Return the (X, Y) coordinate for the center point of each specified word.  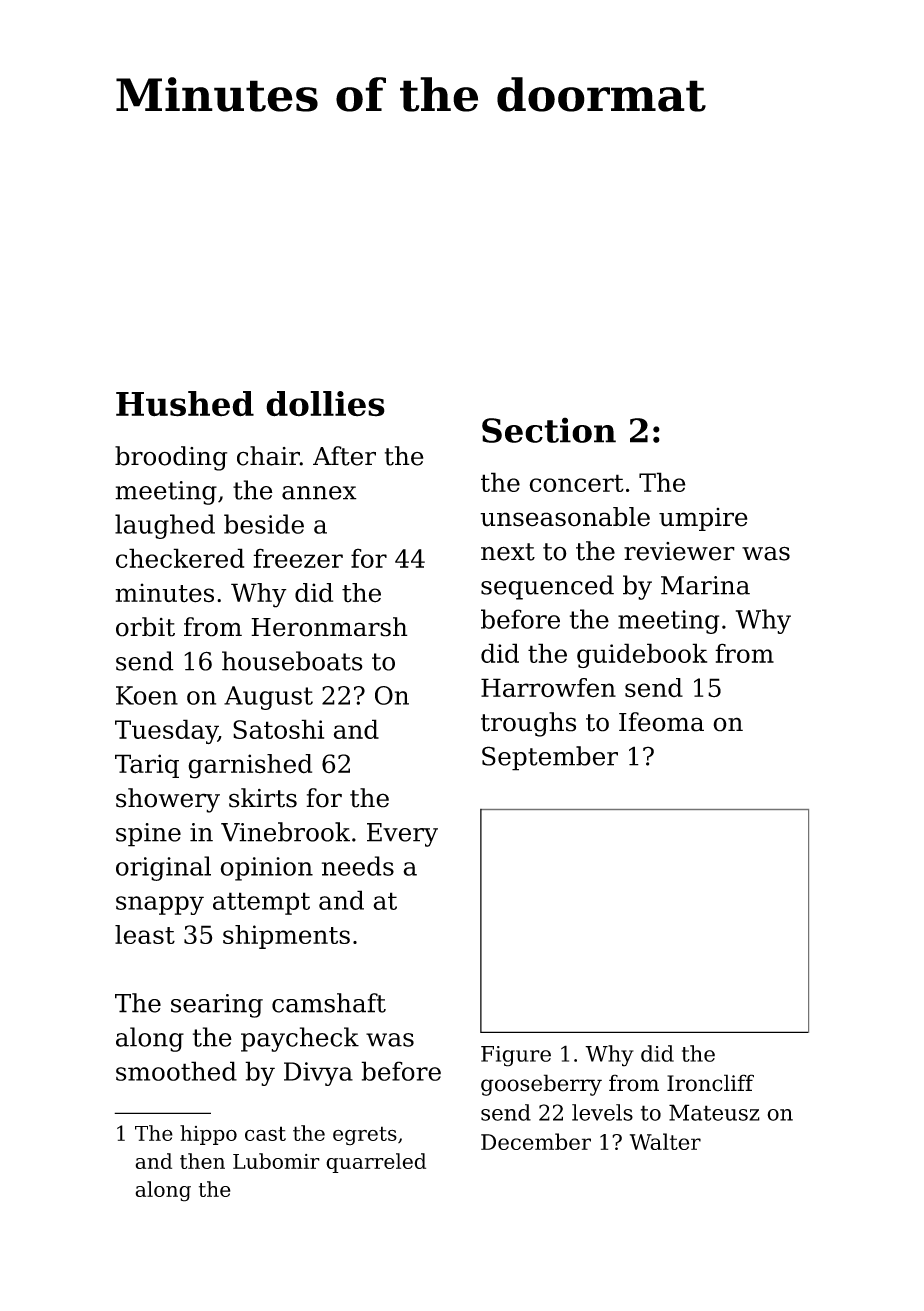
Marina (705, 585)
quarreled (376, 1163)
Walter (665, 1141)
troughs (528, 724)
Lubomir (276, 1161)
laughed (165, 526)
